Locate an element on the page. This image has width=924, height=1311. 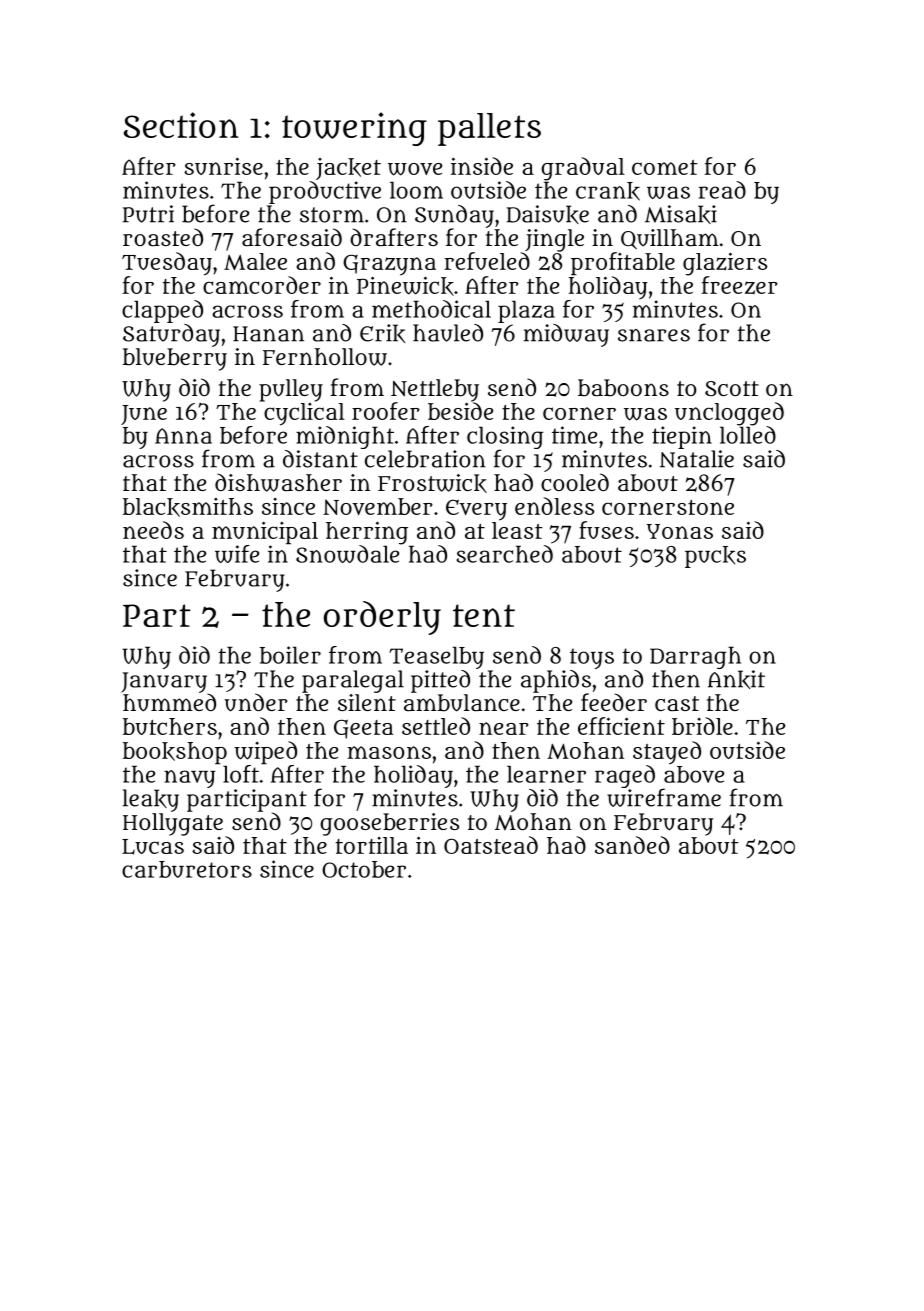
comet is located at coordinates (665, 167).
